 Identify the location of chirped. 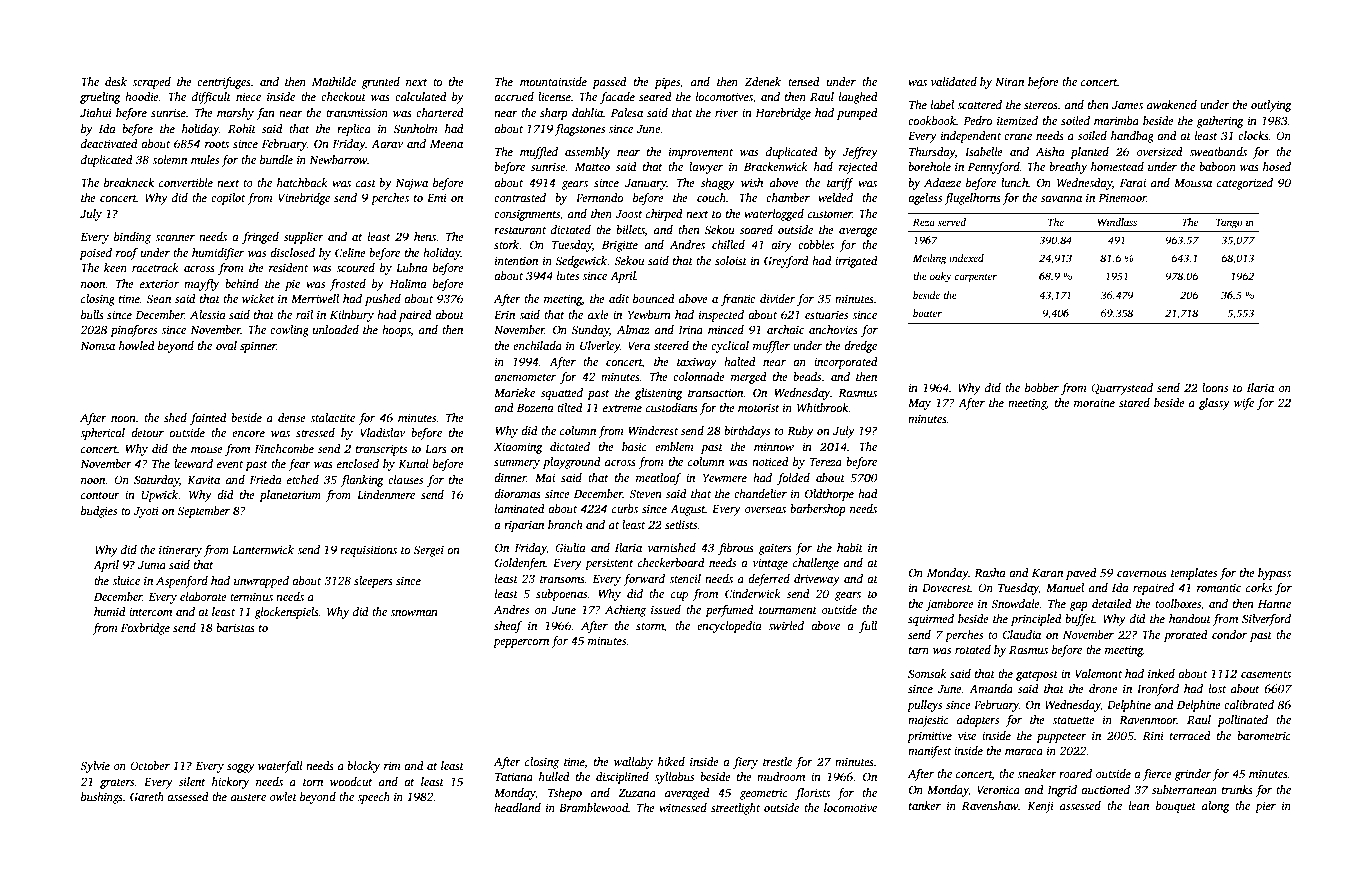
(664, 215).
